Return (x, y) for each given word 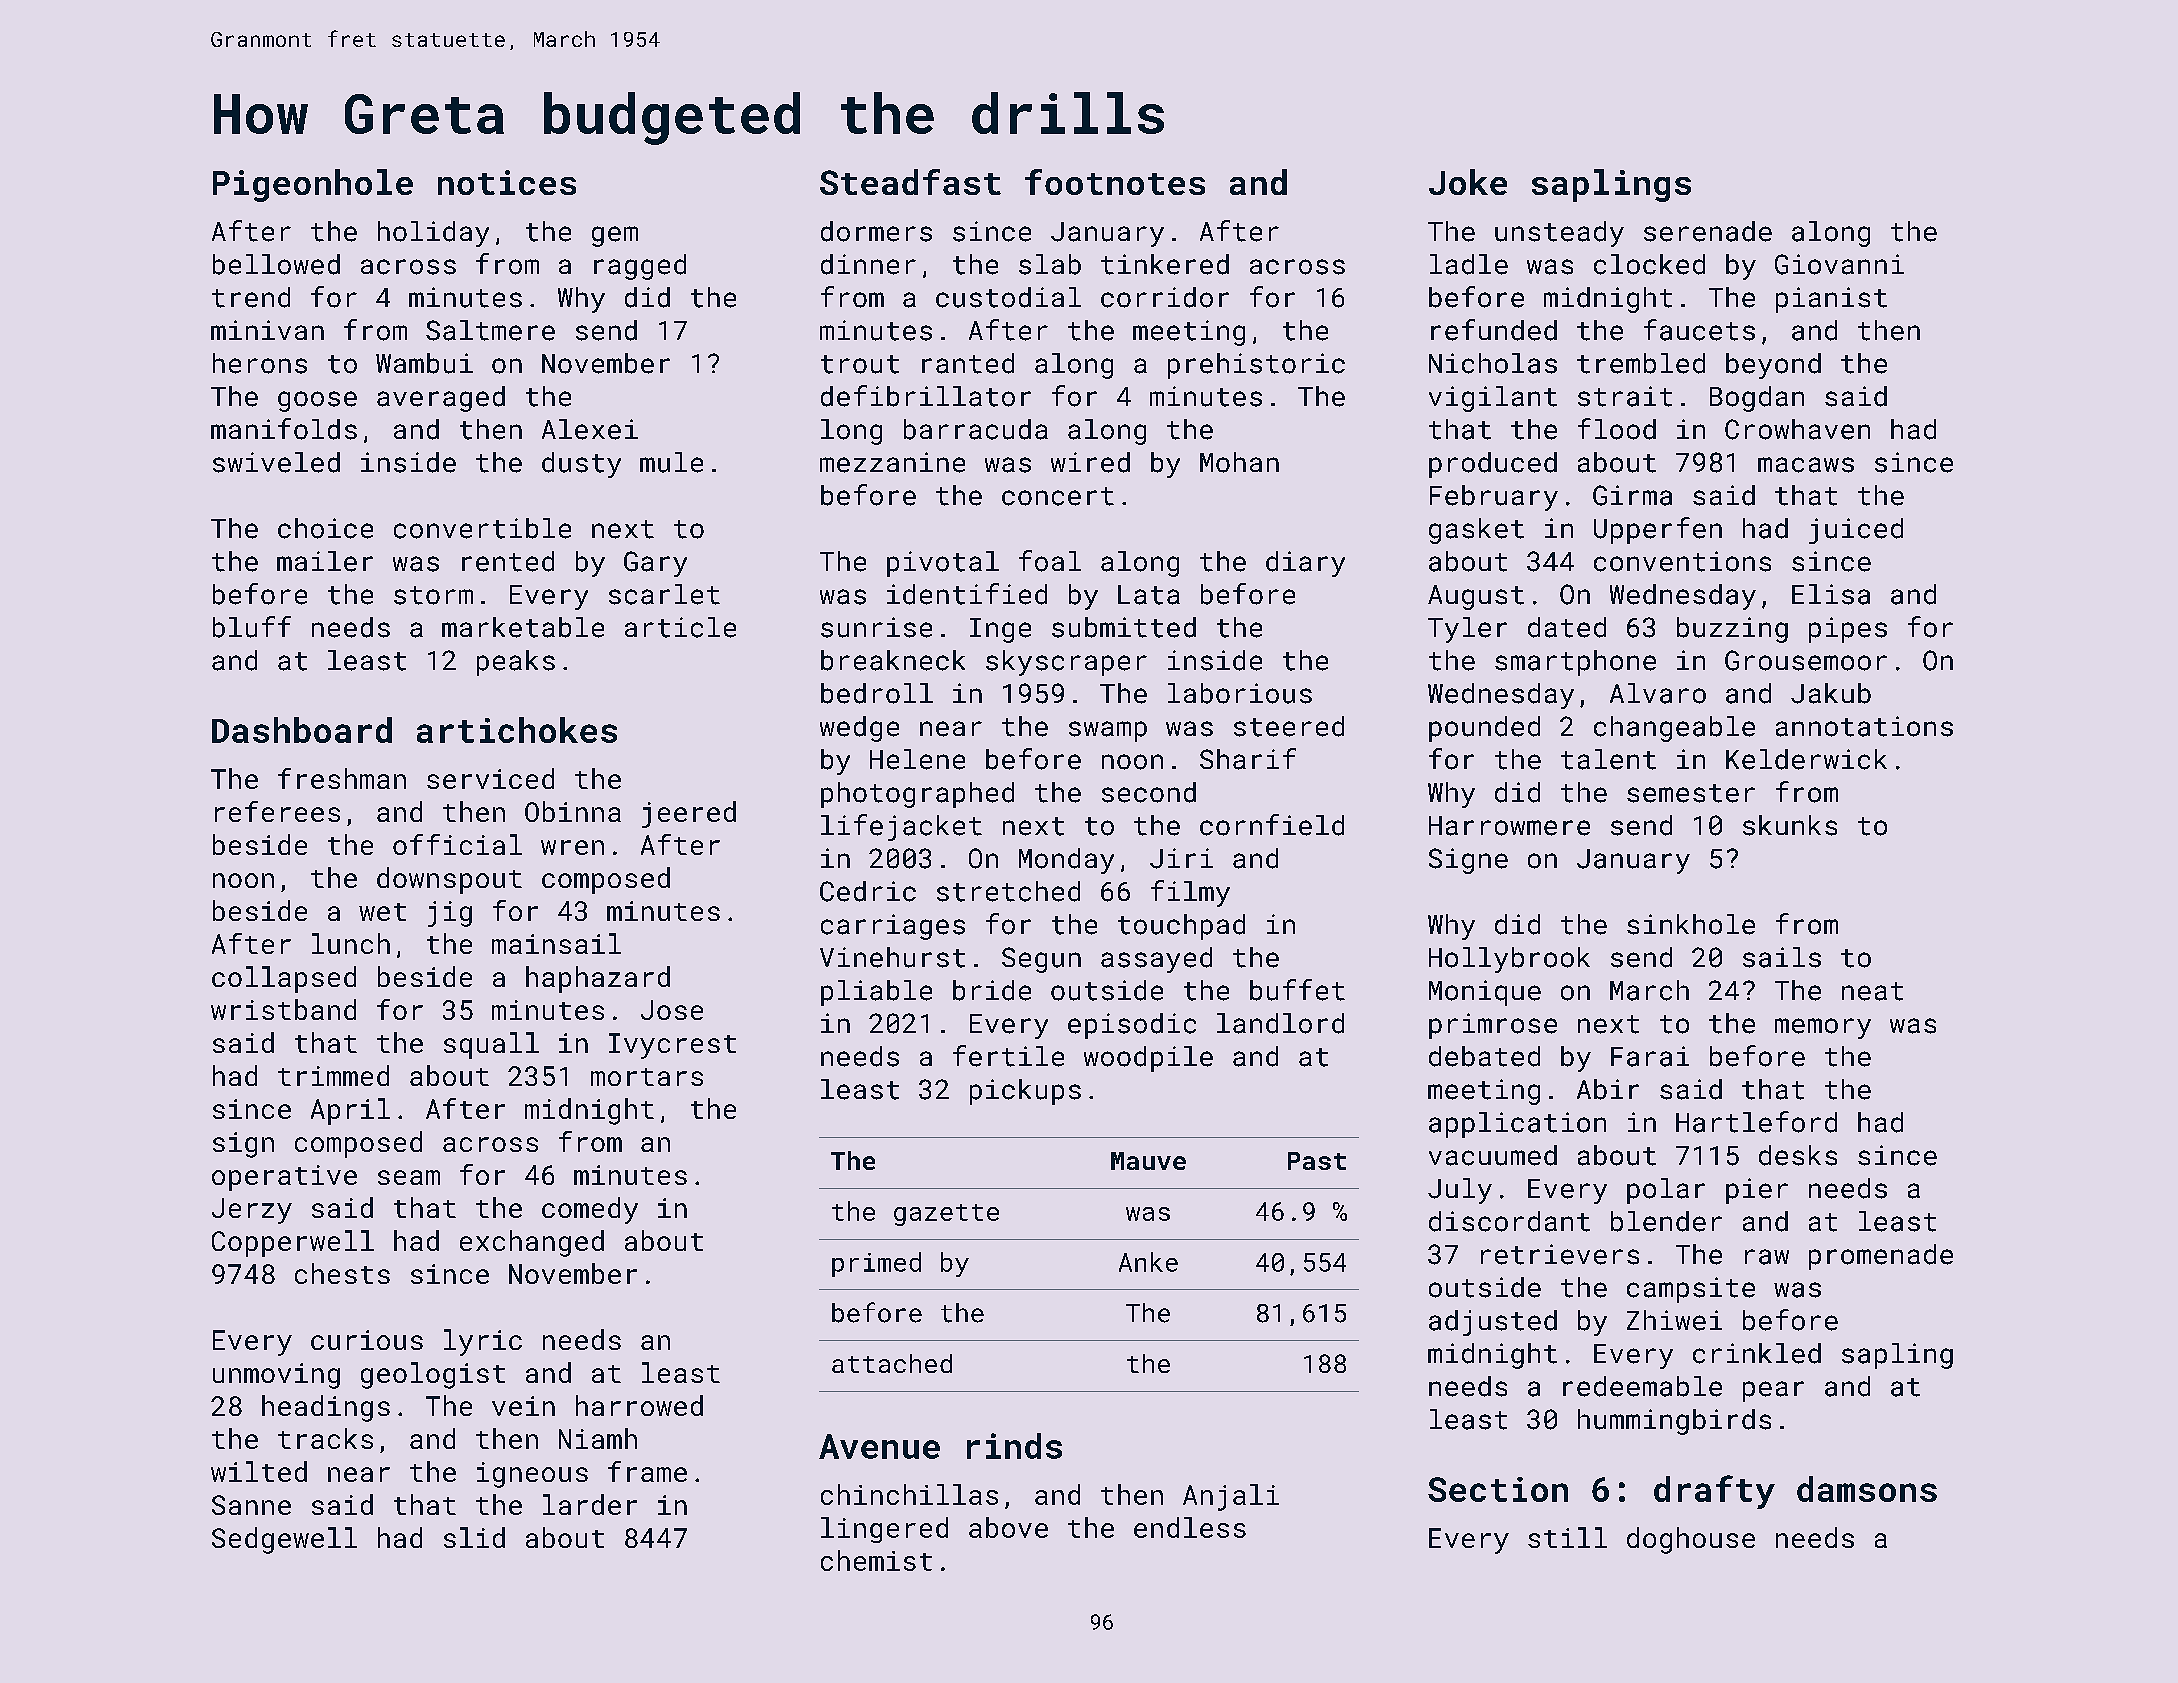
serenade (1708, 231)
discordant (1509, 1221)
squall (491, 1045)
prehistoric (1256, 366)
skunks (1790, 825)
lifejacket (901, 827)
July (1460, 1191)
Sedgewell (284, 1540)
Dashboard (302, 730)
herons (260, 363)
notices (507, 182)
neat (1872, 991)
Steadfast (910, 182)
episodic (1132, 1026)
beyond (1773, 366)
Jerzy (252, 1211)
